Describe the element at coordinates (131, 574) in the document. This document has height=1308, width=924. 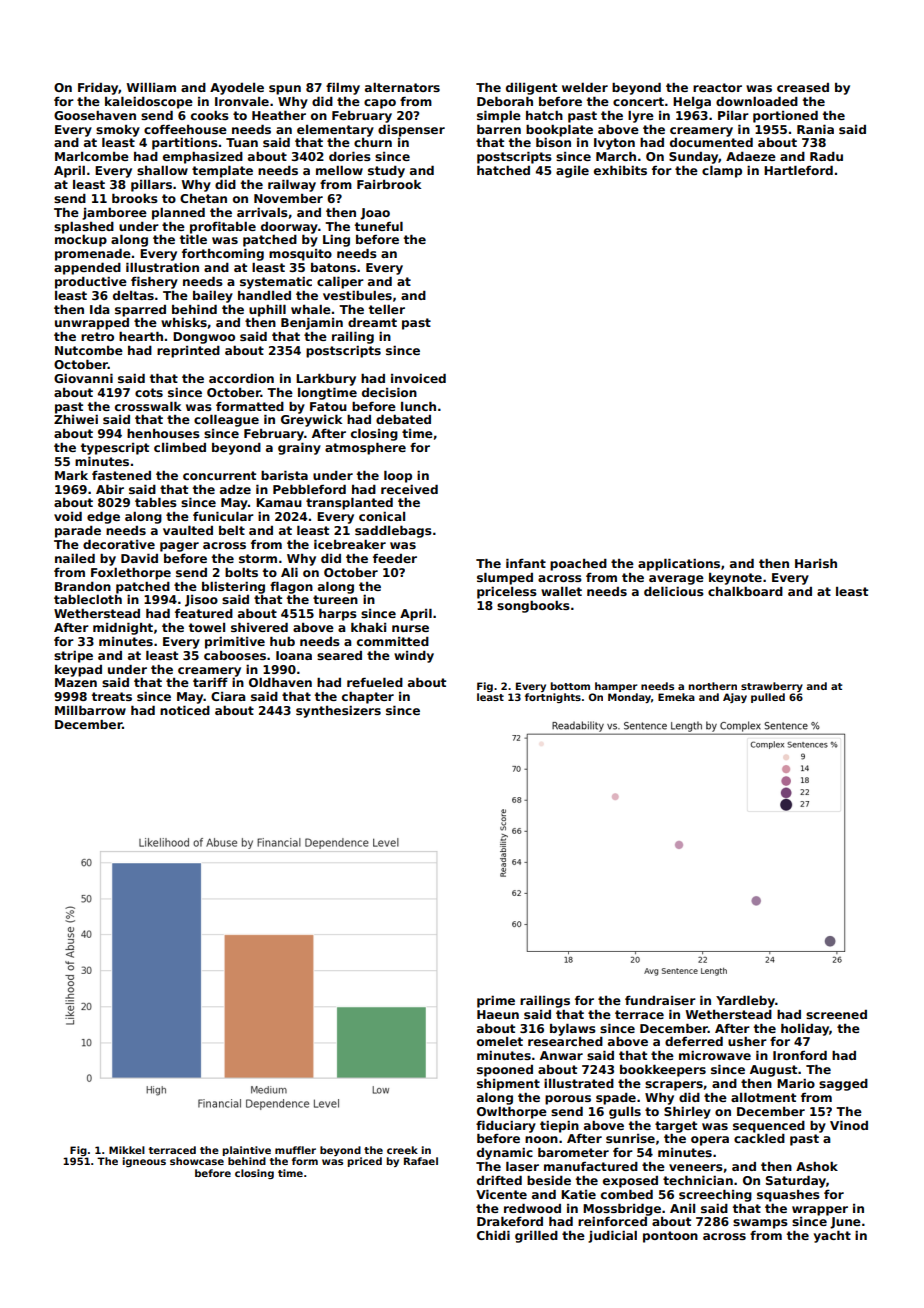
I see `Foxlethorpe` at that location.
